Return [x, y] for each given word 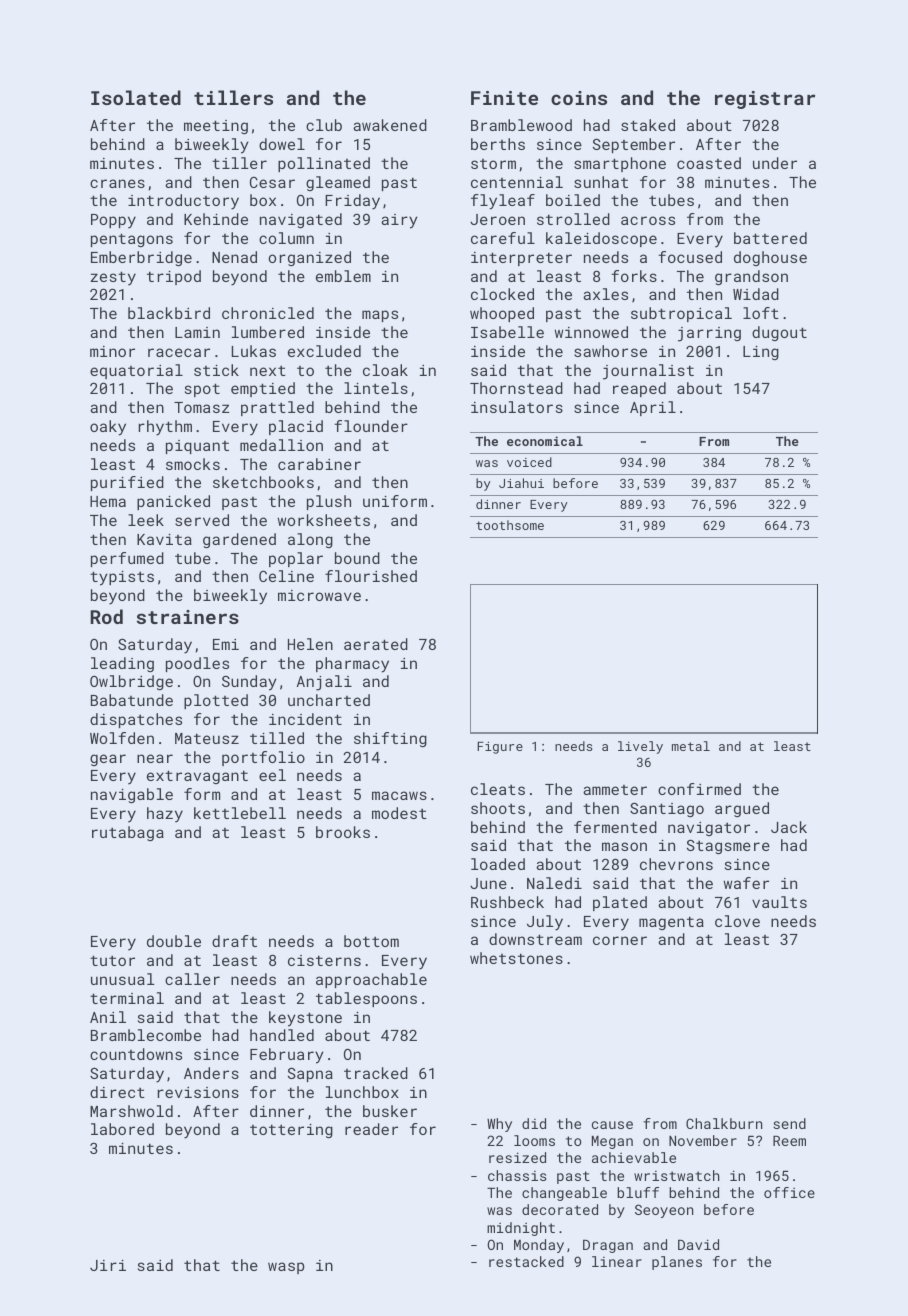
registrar [765, 100]
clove [737, 921]
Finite [504, 98]
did [534, 1123]
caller [192, 979]
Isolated [136, 97]
